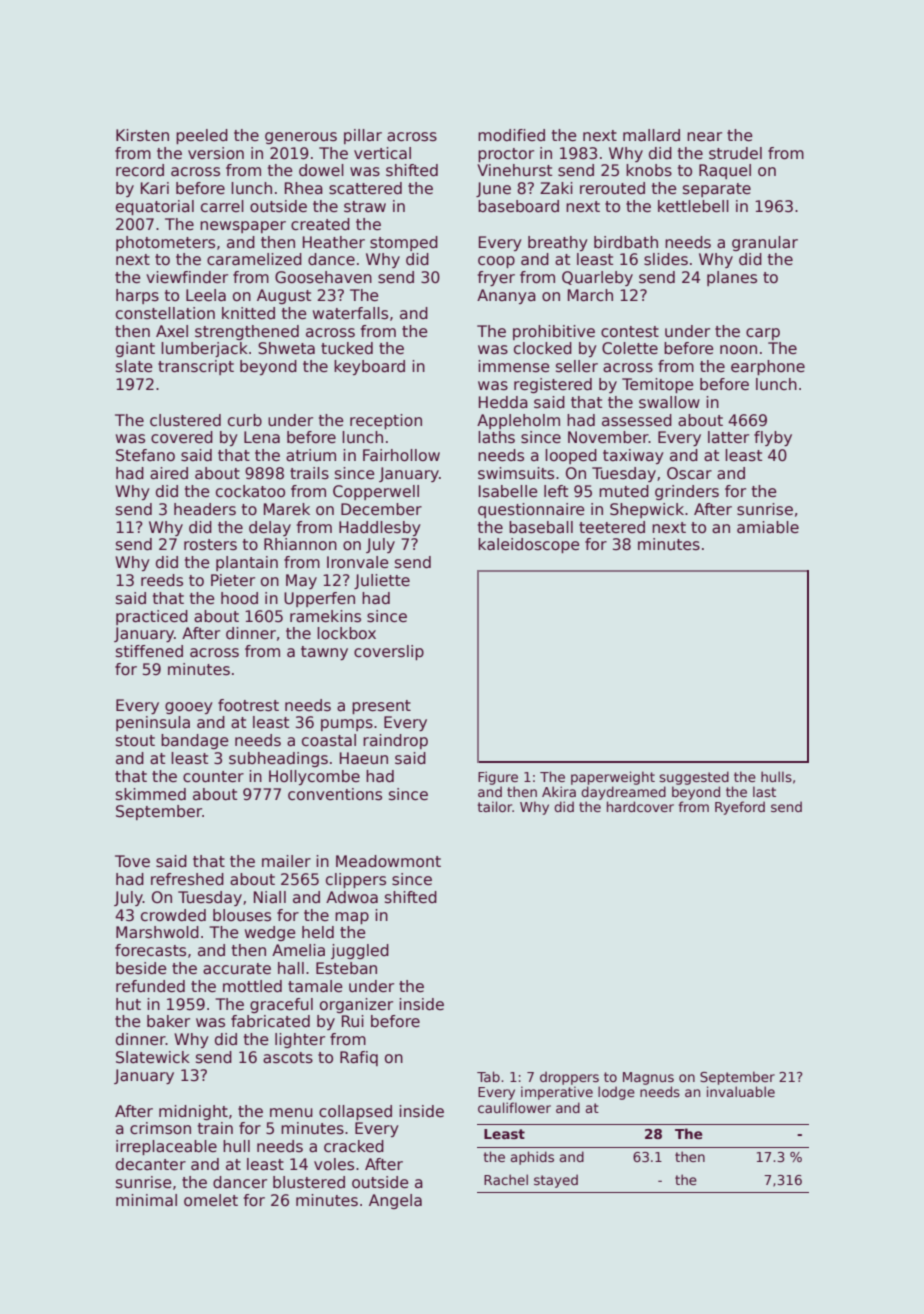 The image size is (924, 1314). Describe the element at coordinates (738, 350) in the screenshot. I see `noon` at that location.
